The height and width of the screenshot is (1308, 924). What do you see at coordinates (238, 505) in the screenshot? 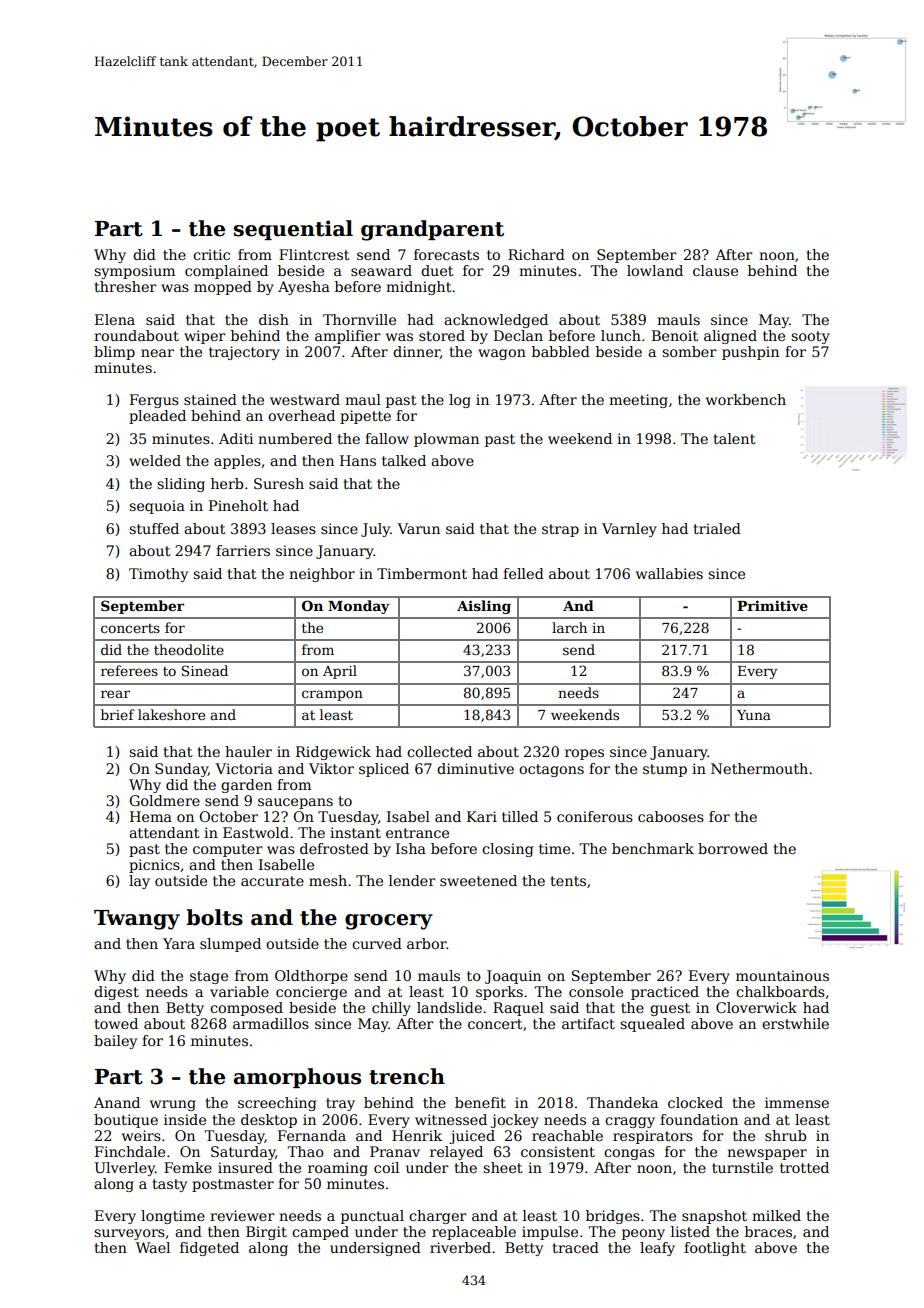
I see `Pineholt` at bounding box center [238, 505].
